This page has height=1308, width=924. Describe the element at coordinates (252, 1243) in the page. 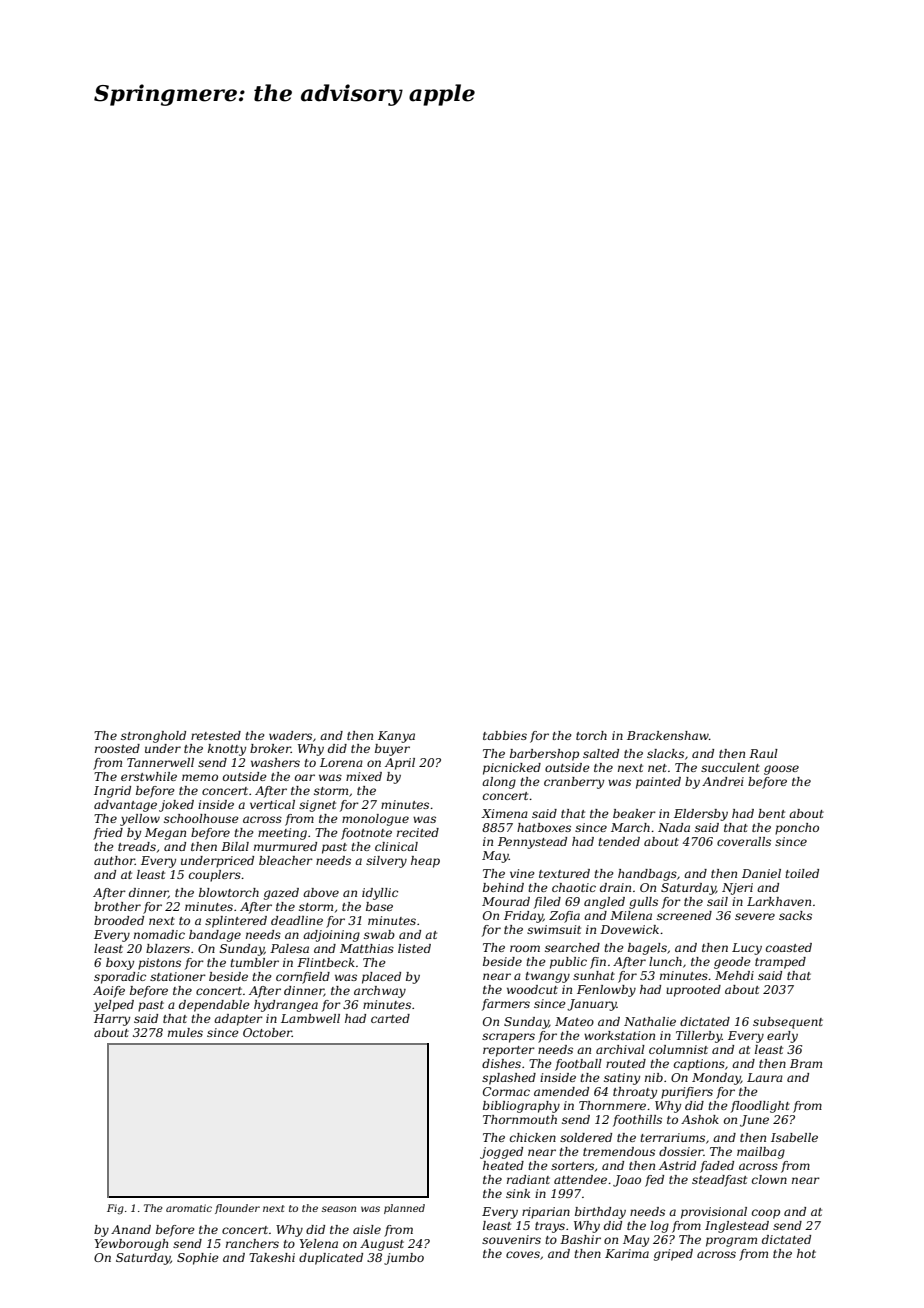

I see `ranchers` at that location.
